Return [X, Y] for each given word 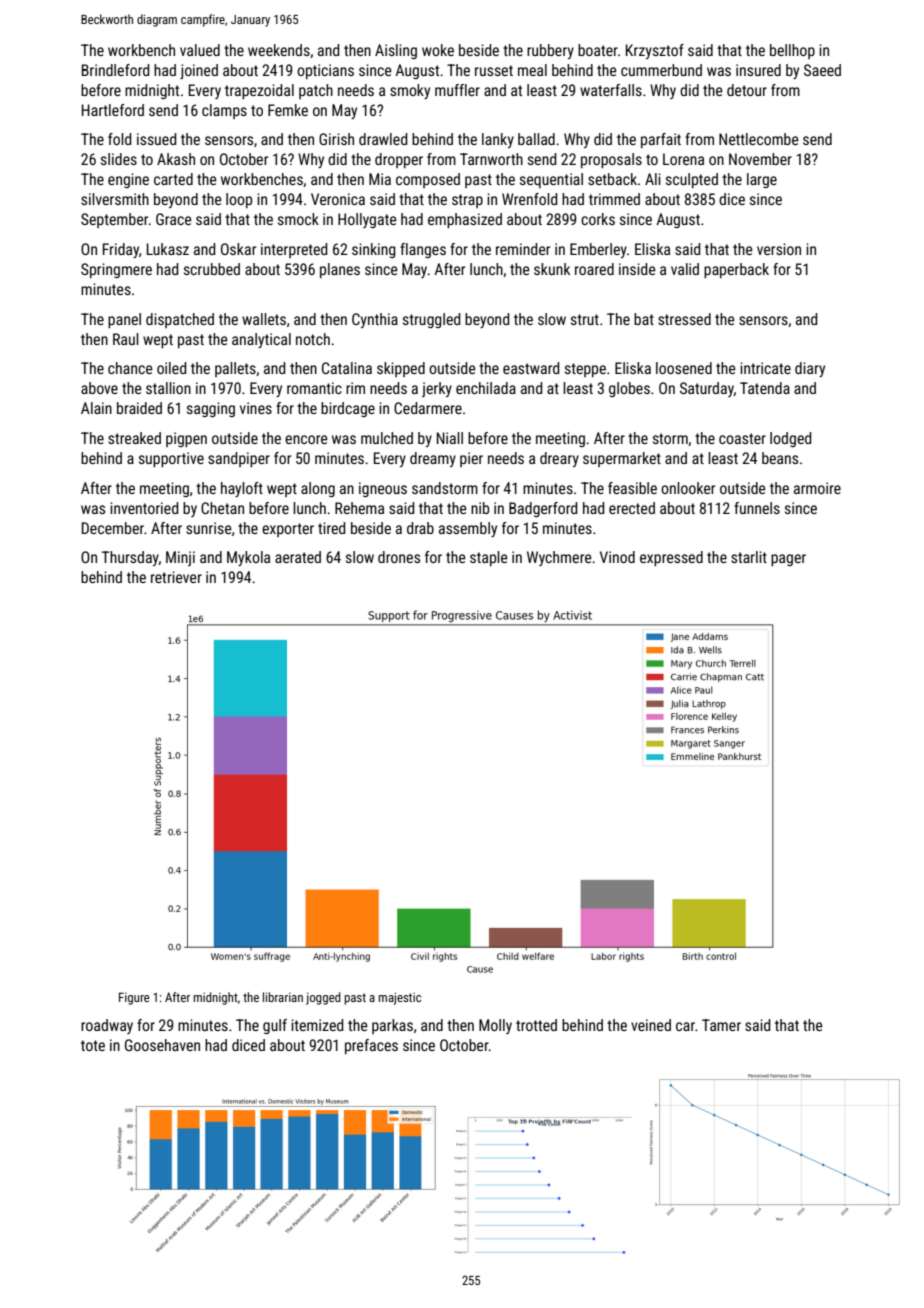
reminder [523, 249]
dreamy [433, 459]
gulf [275, 1026]
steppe [585, 370]
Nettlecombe [759, 139]
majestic [399, 998]
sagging [211, 409]
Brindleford [115, 70]
